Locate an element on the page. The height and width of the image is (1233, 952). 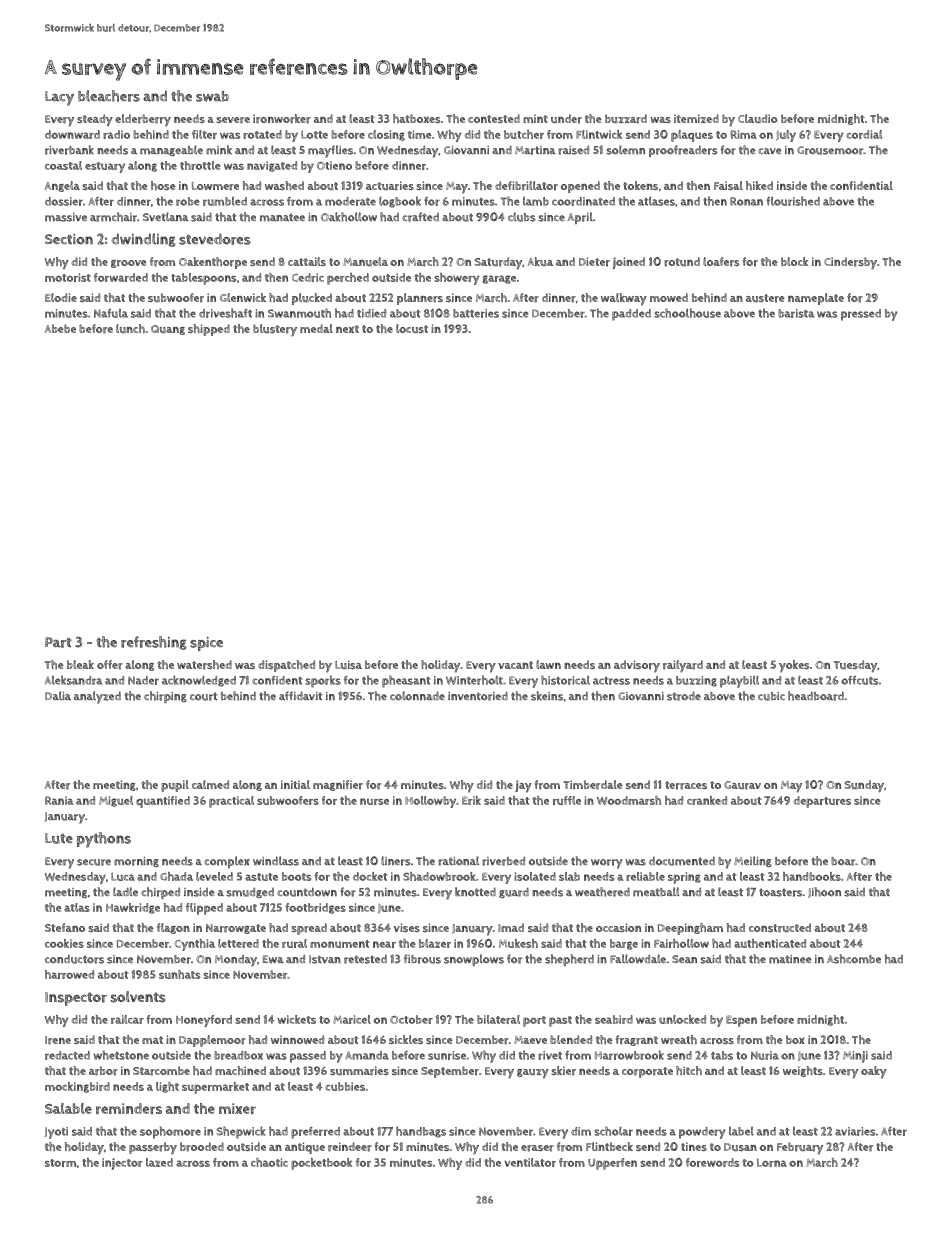
calmed is located at coordinates (210, 784).
